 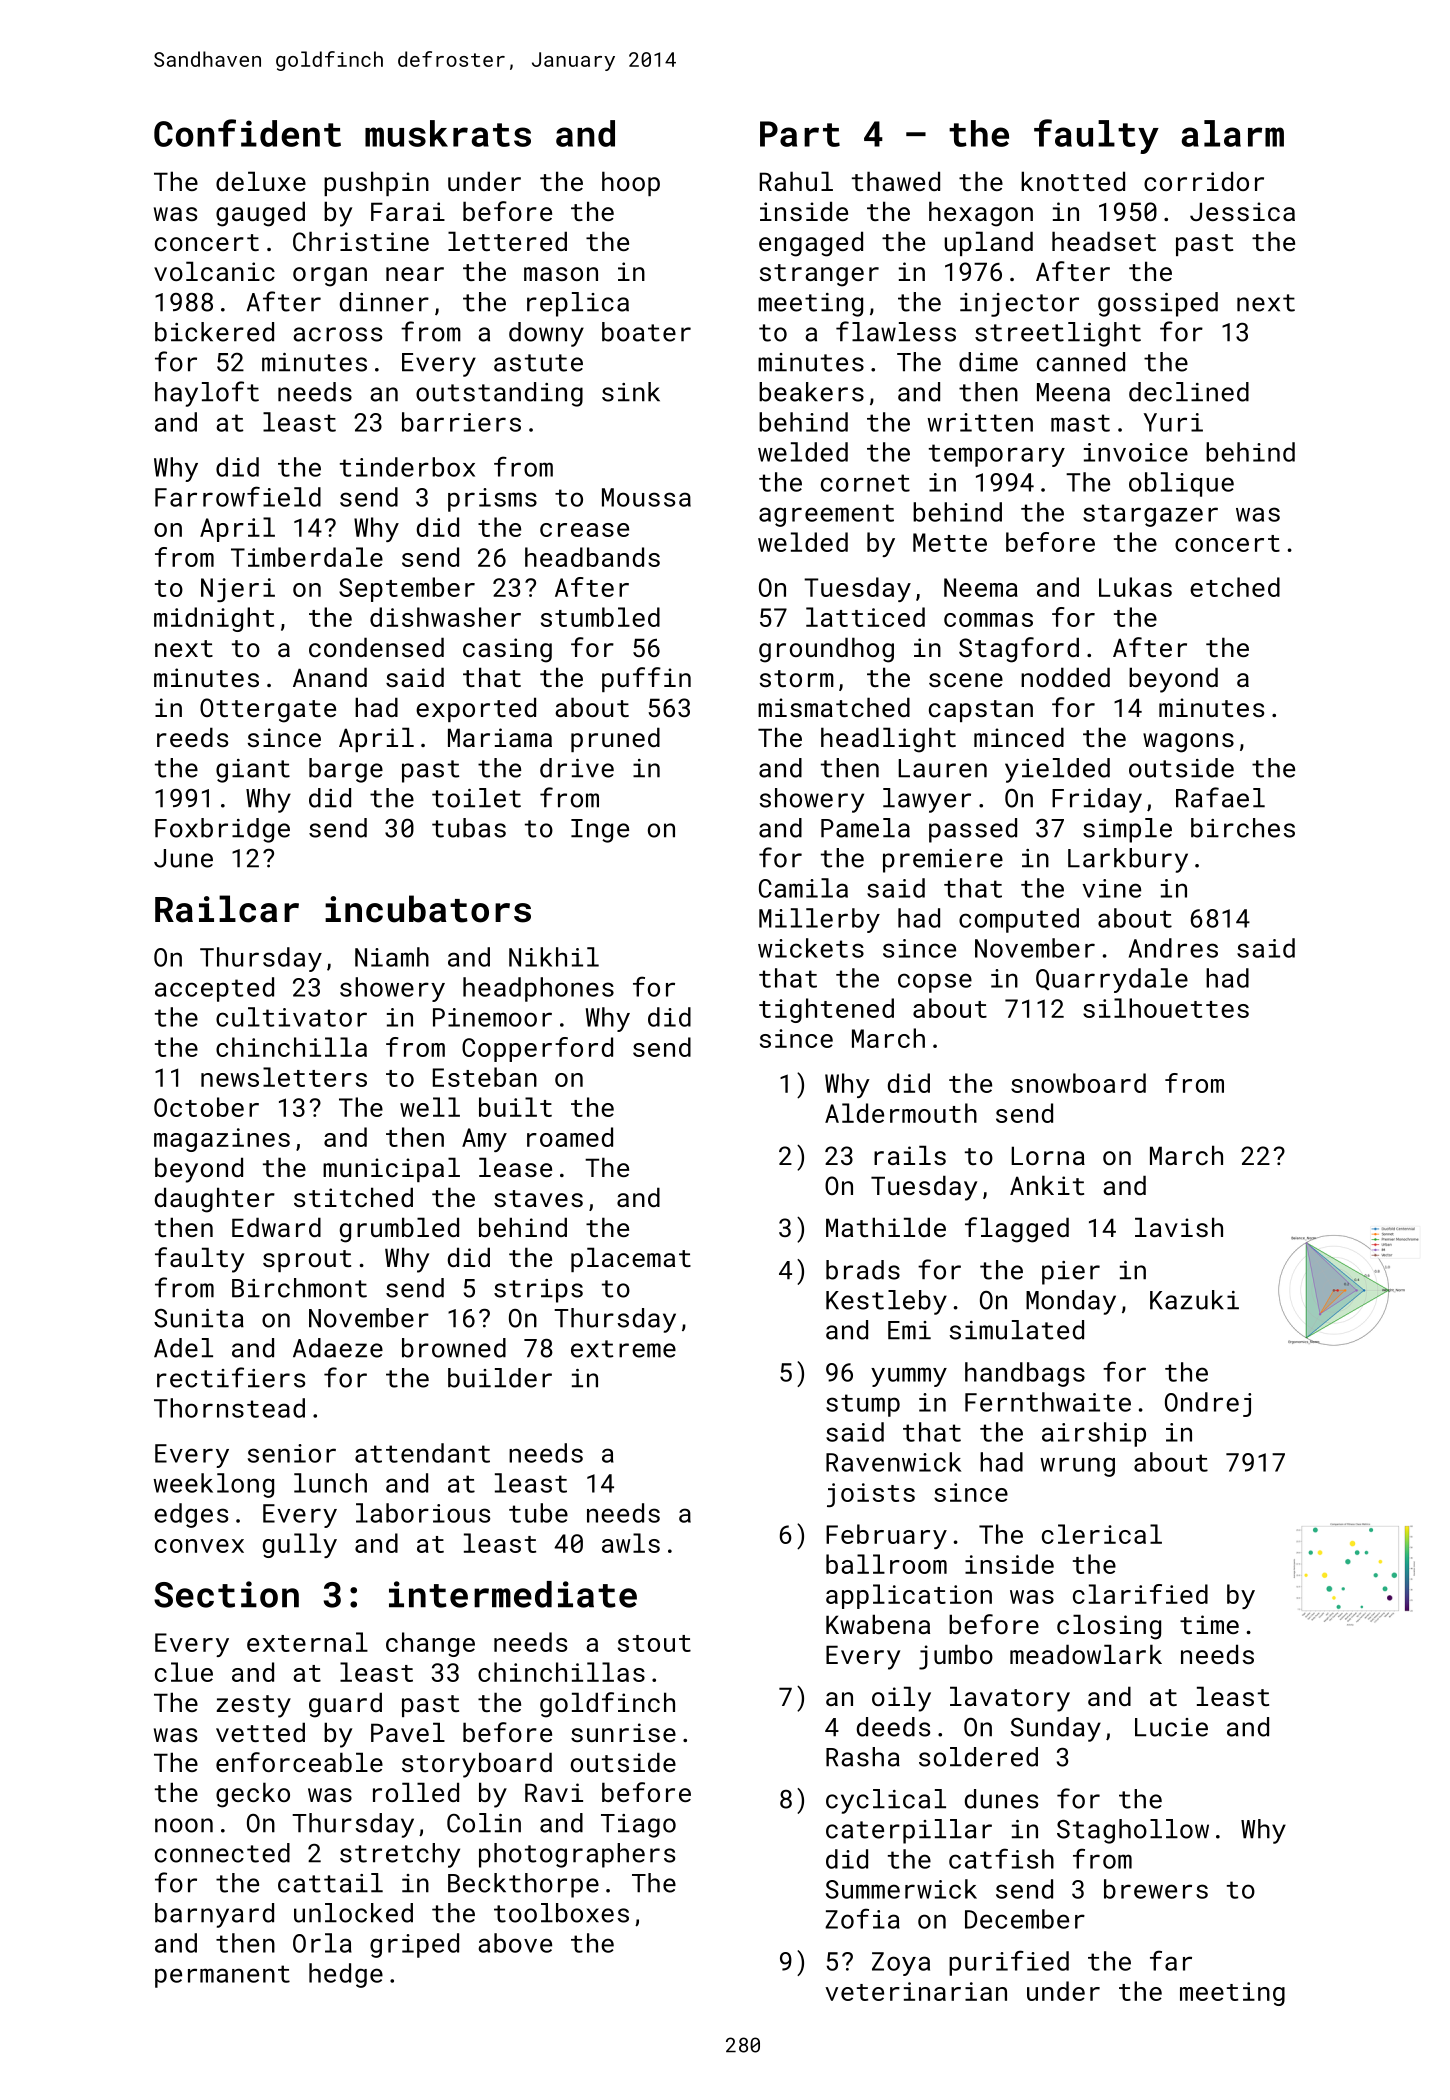 What do you see at coordinates (191, 1515) in the screenshot?
I see `edges` at bounding box center [191, 1515].
